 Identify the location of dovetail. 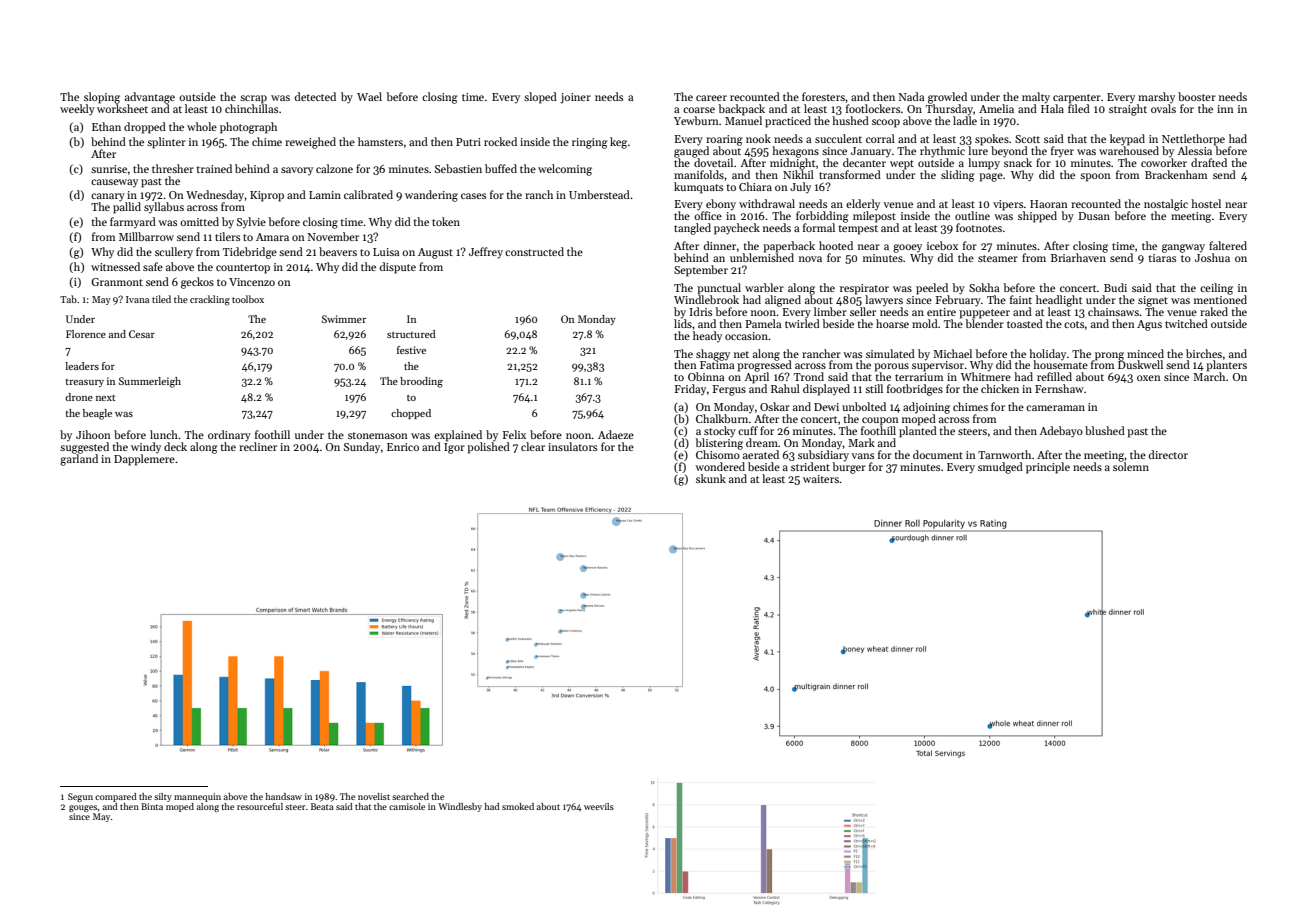
(713, 162).
